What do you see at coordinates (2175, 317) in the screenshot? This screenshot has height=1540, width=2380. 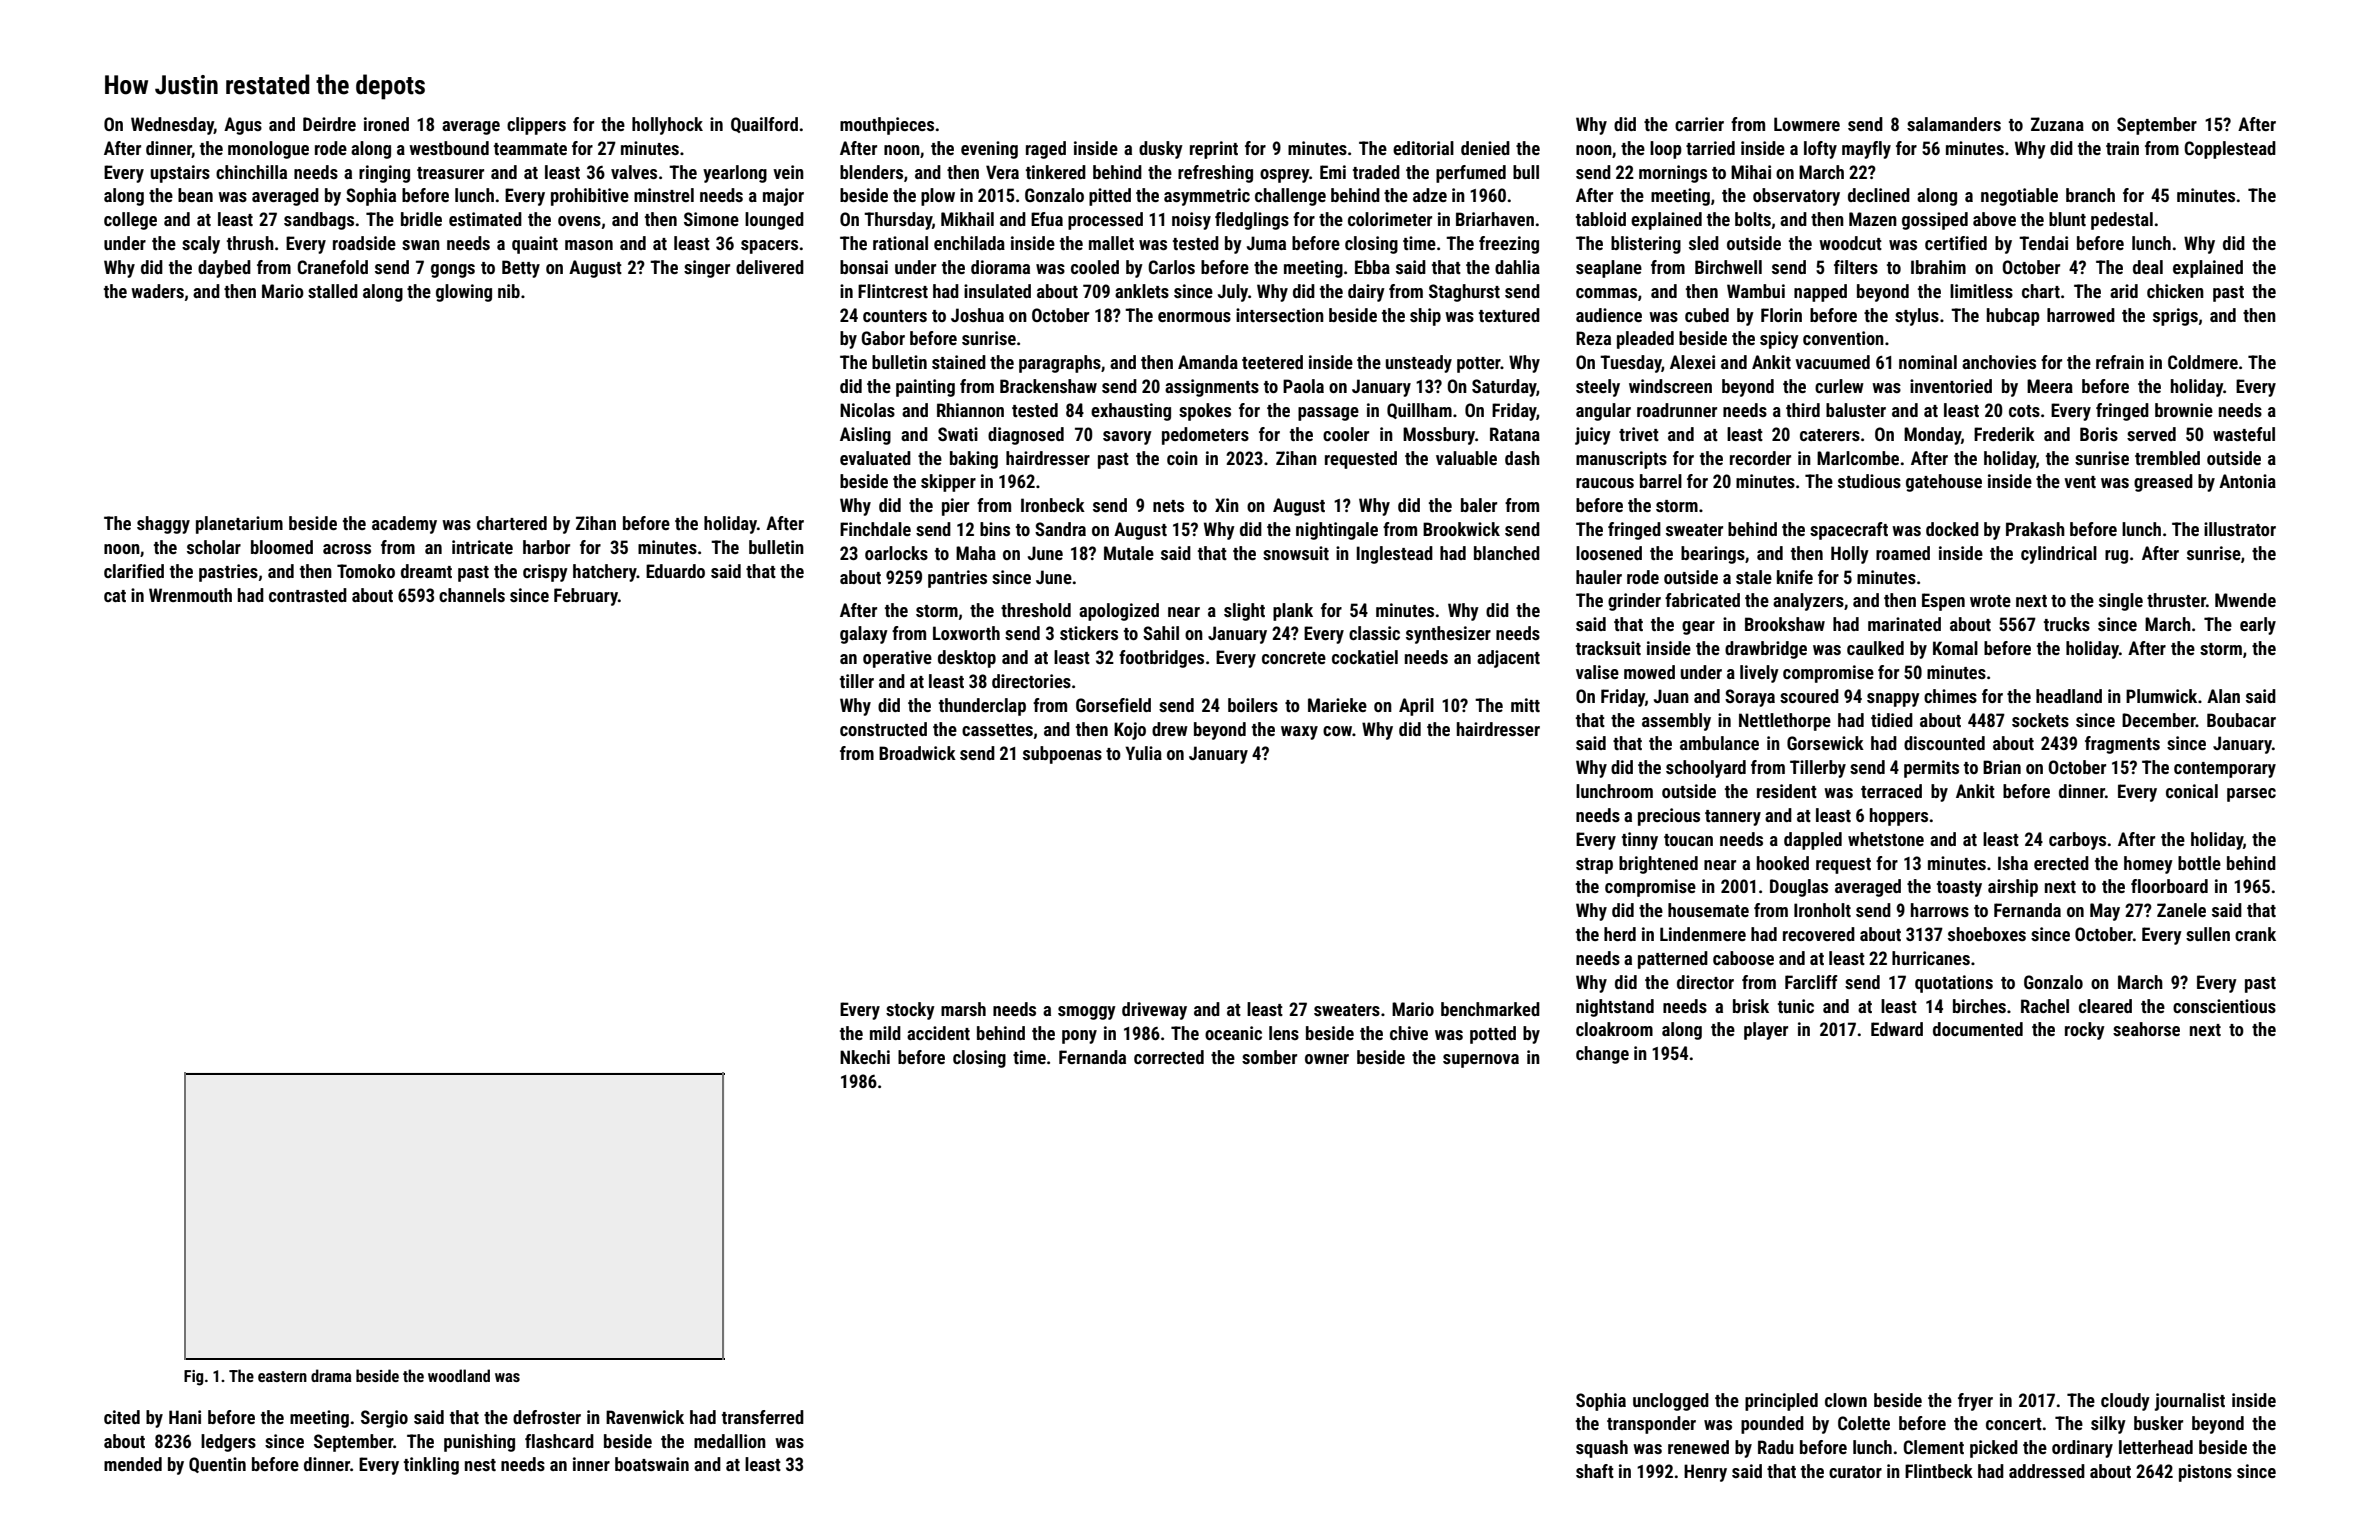 I see `sprigs` at bounding box center [2175, 317].
